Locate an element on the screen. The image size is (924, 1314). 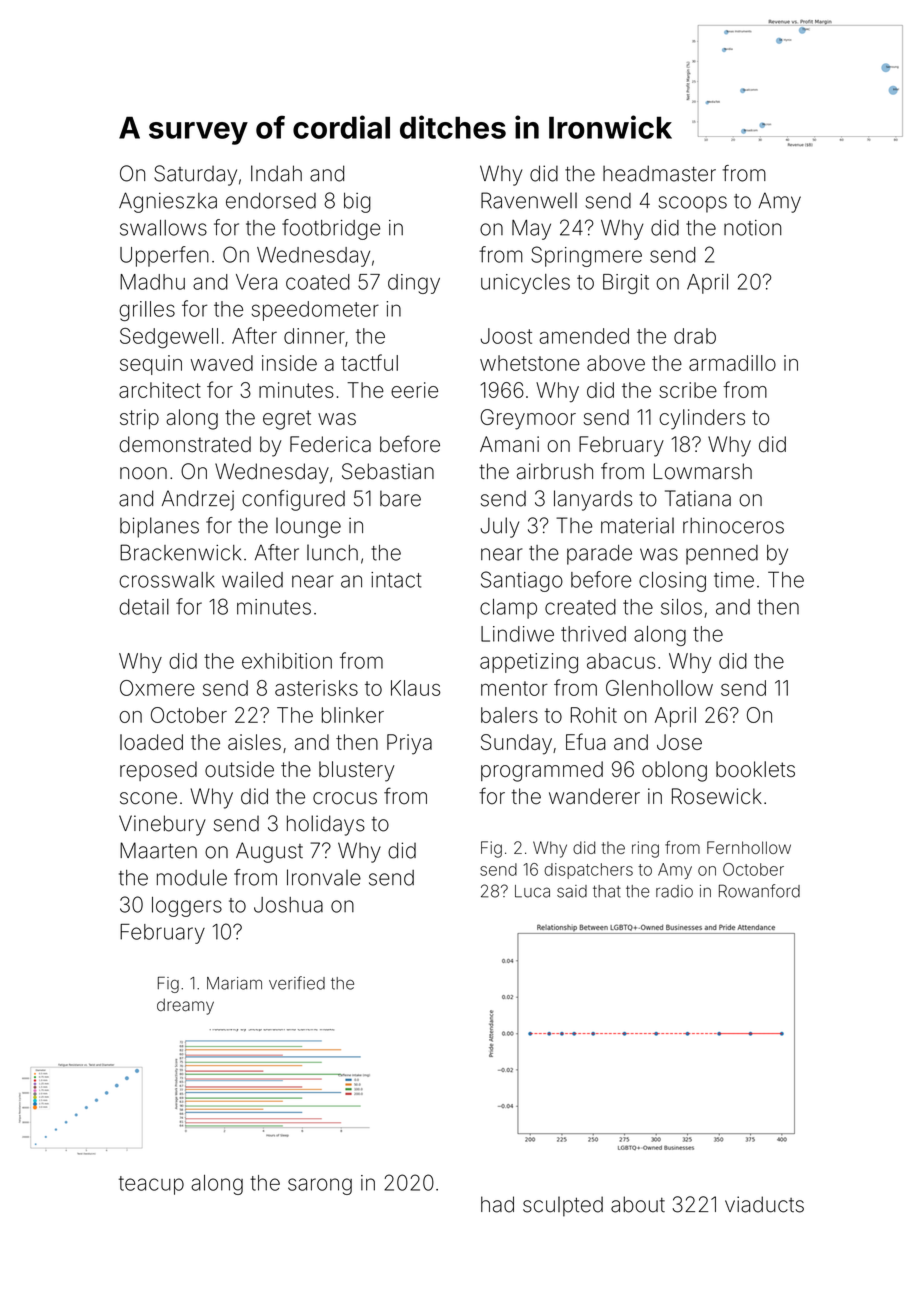
sculpted is located at coordinates (563, 1206).
